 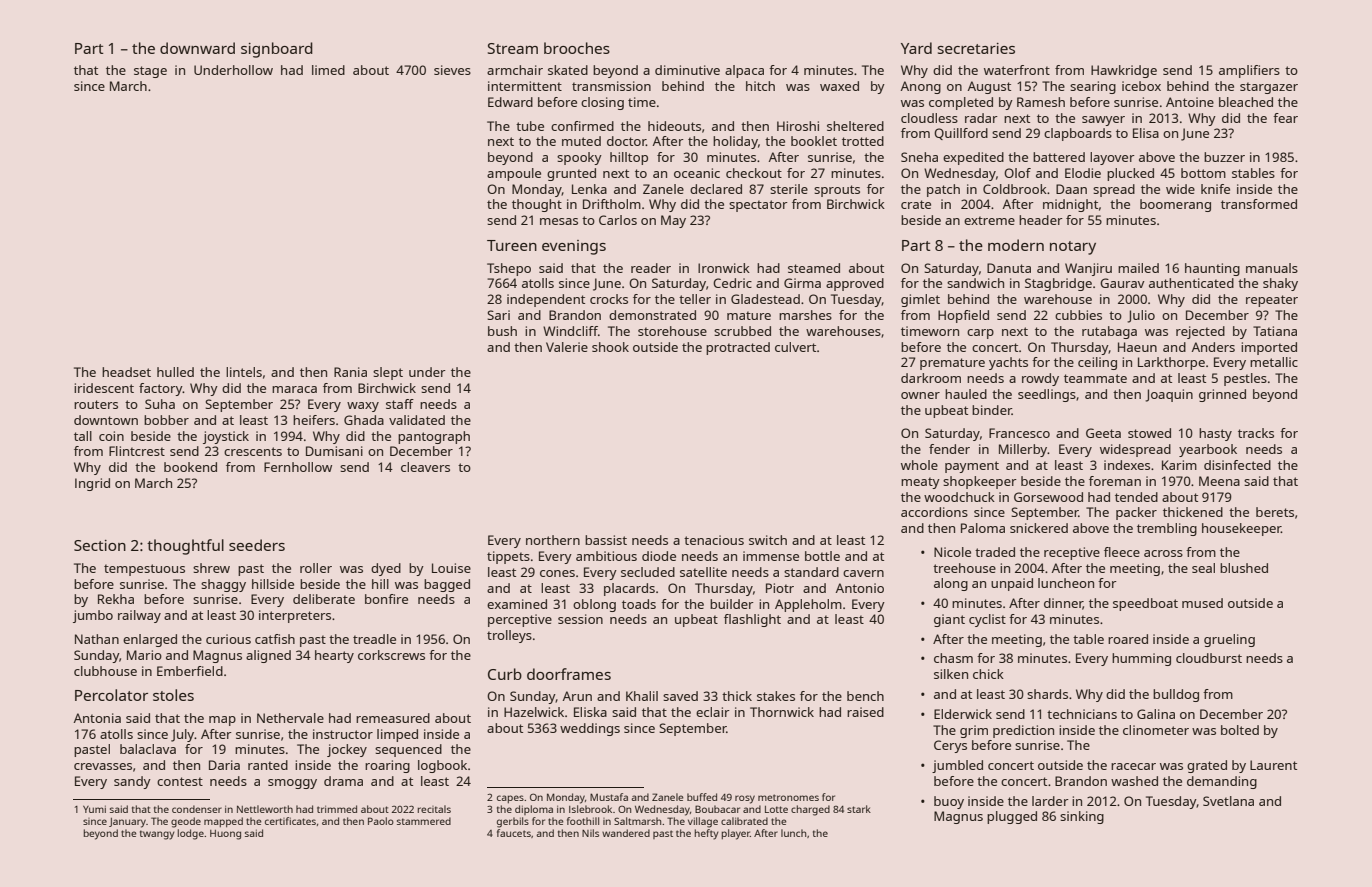 I want to click on Hiroshi, so click(x=798, y=126).
